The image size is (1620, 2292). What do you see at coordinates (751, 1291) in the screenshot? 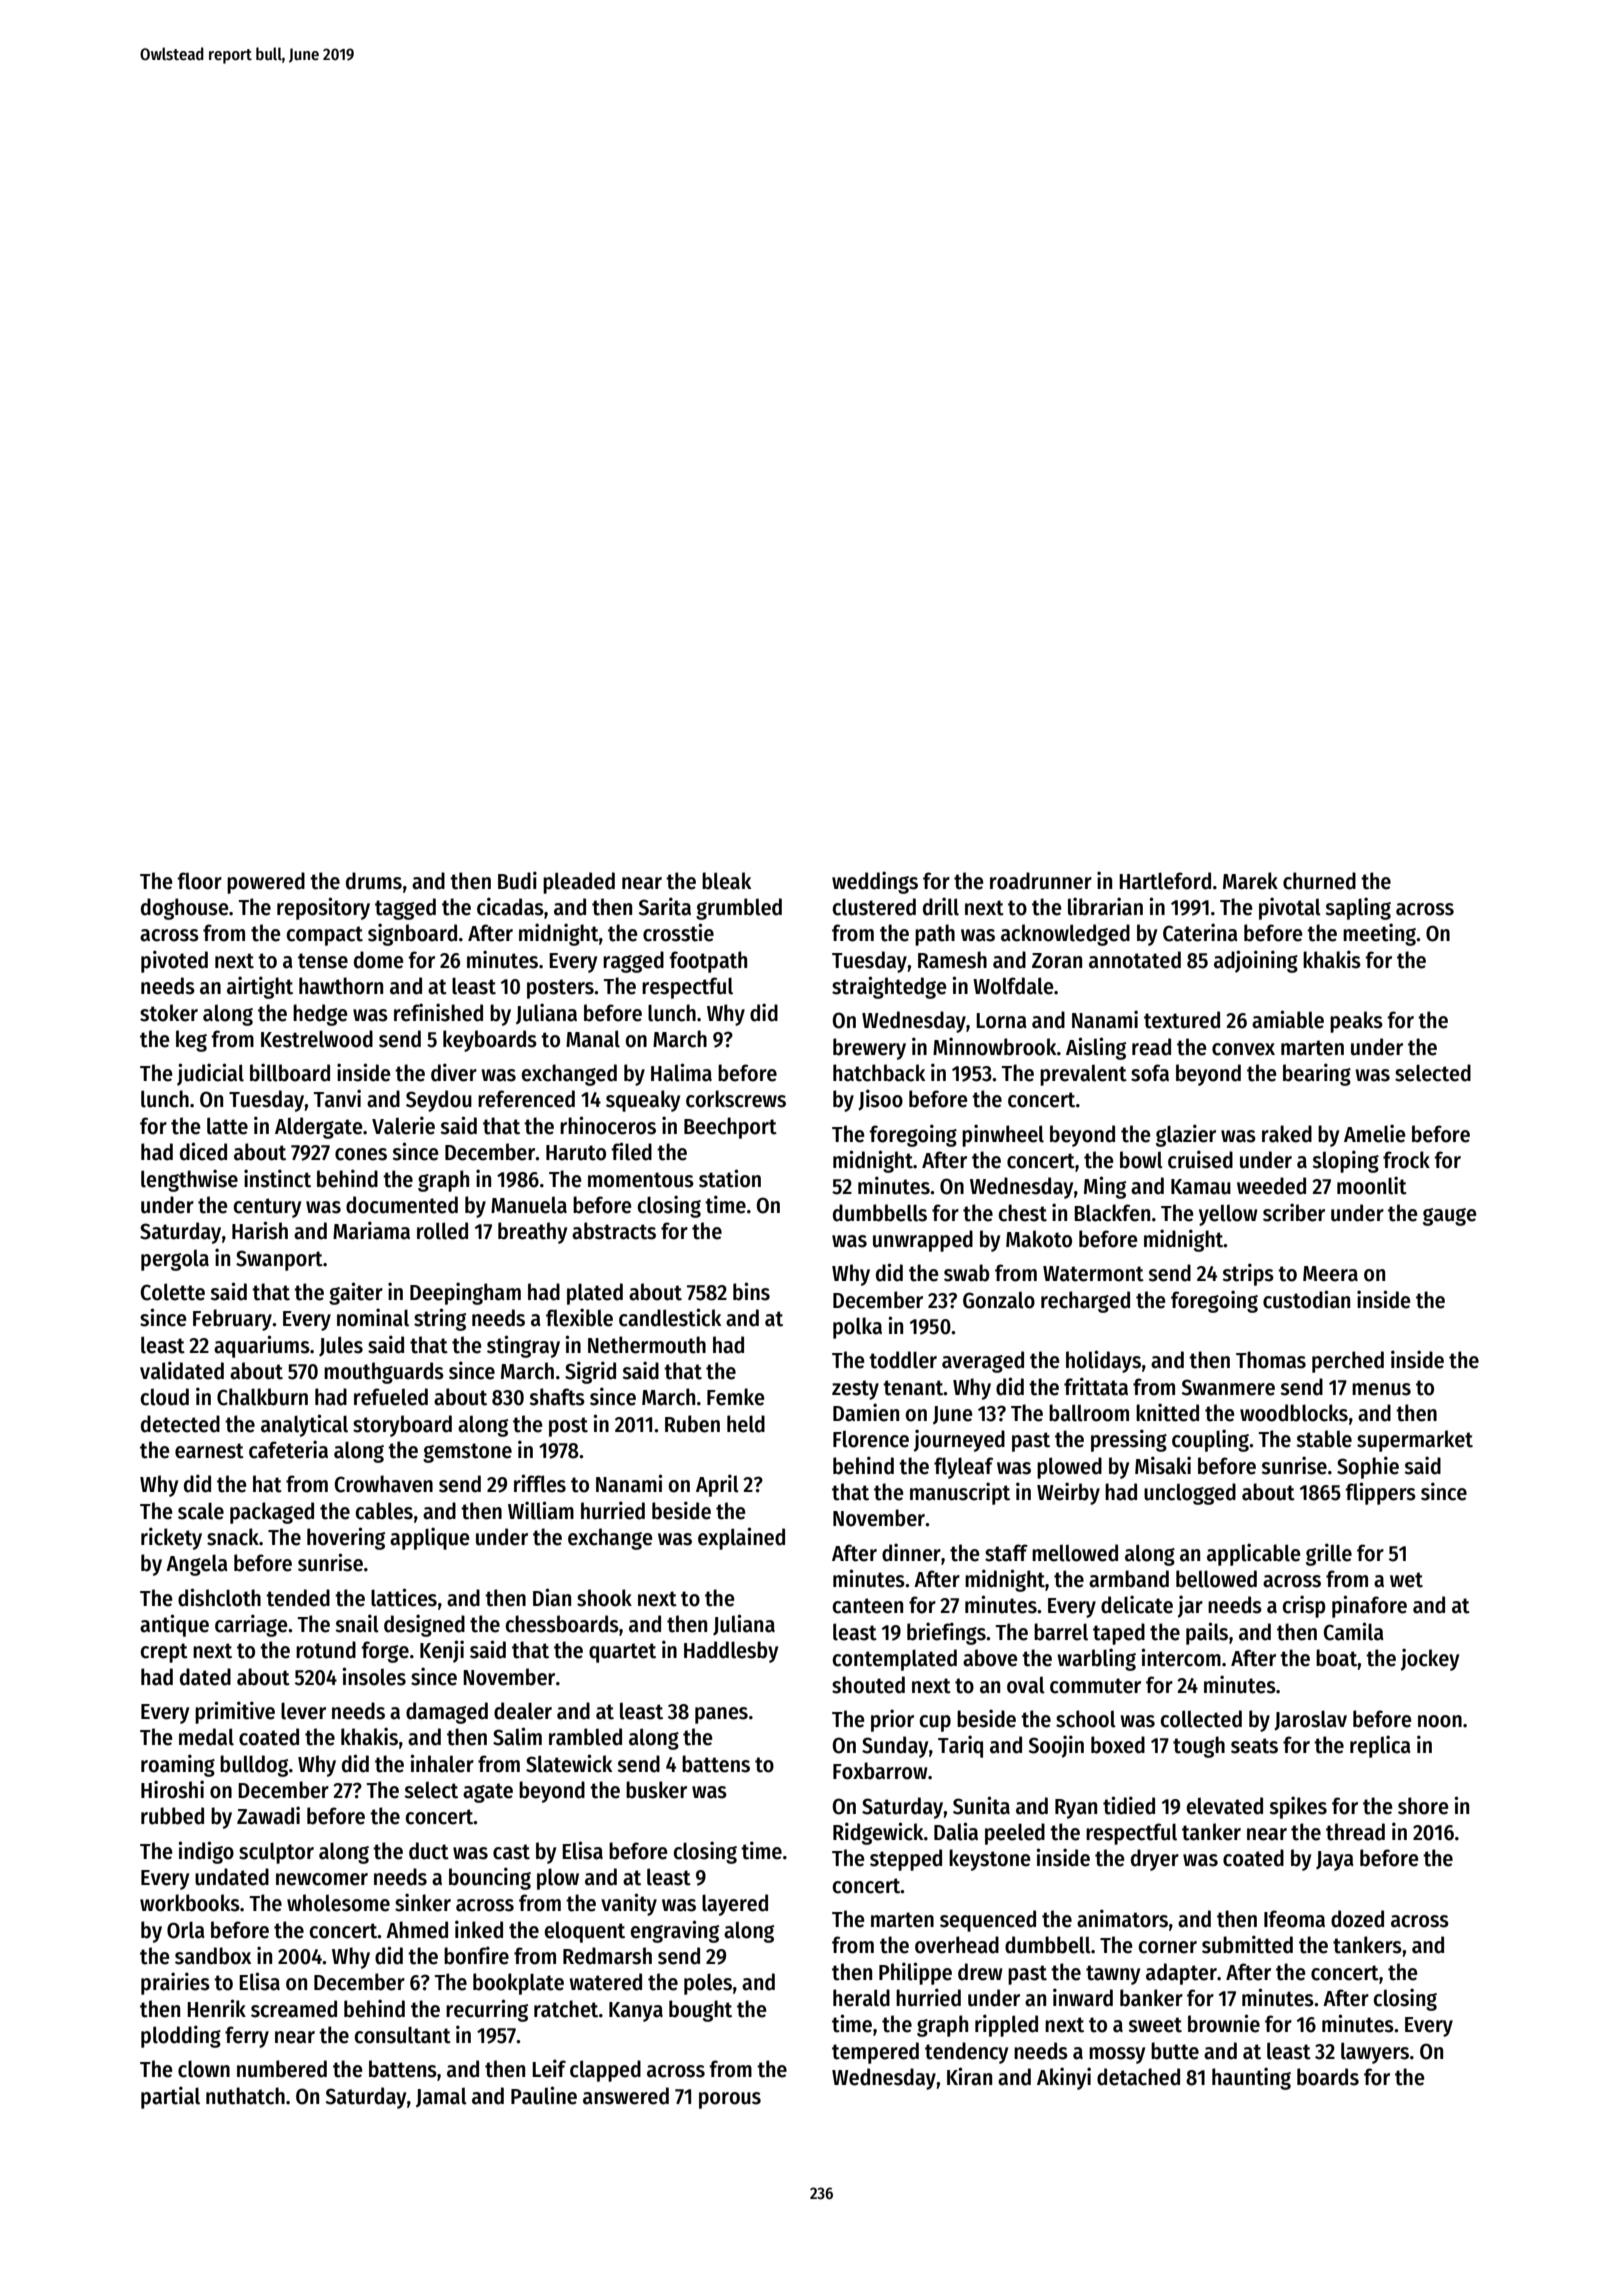
I see `bins` at bounding box center [751, 1291].
